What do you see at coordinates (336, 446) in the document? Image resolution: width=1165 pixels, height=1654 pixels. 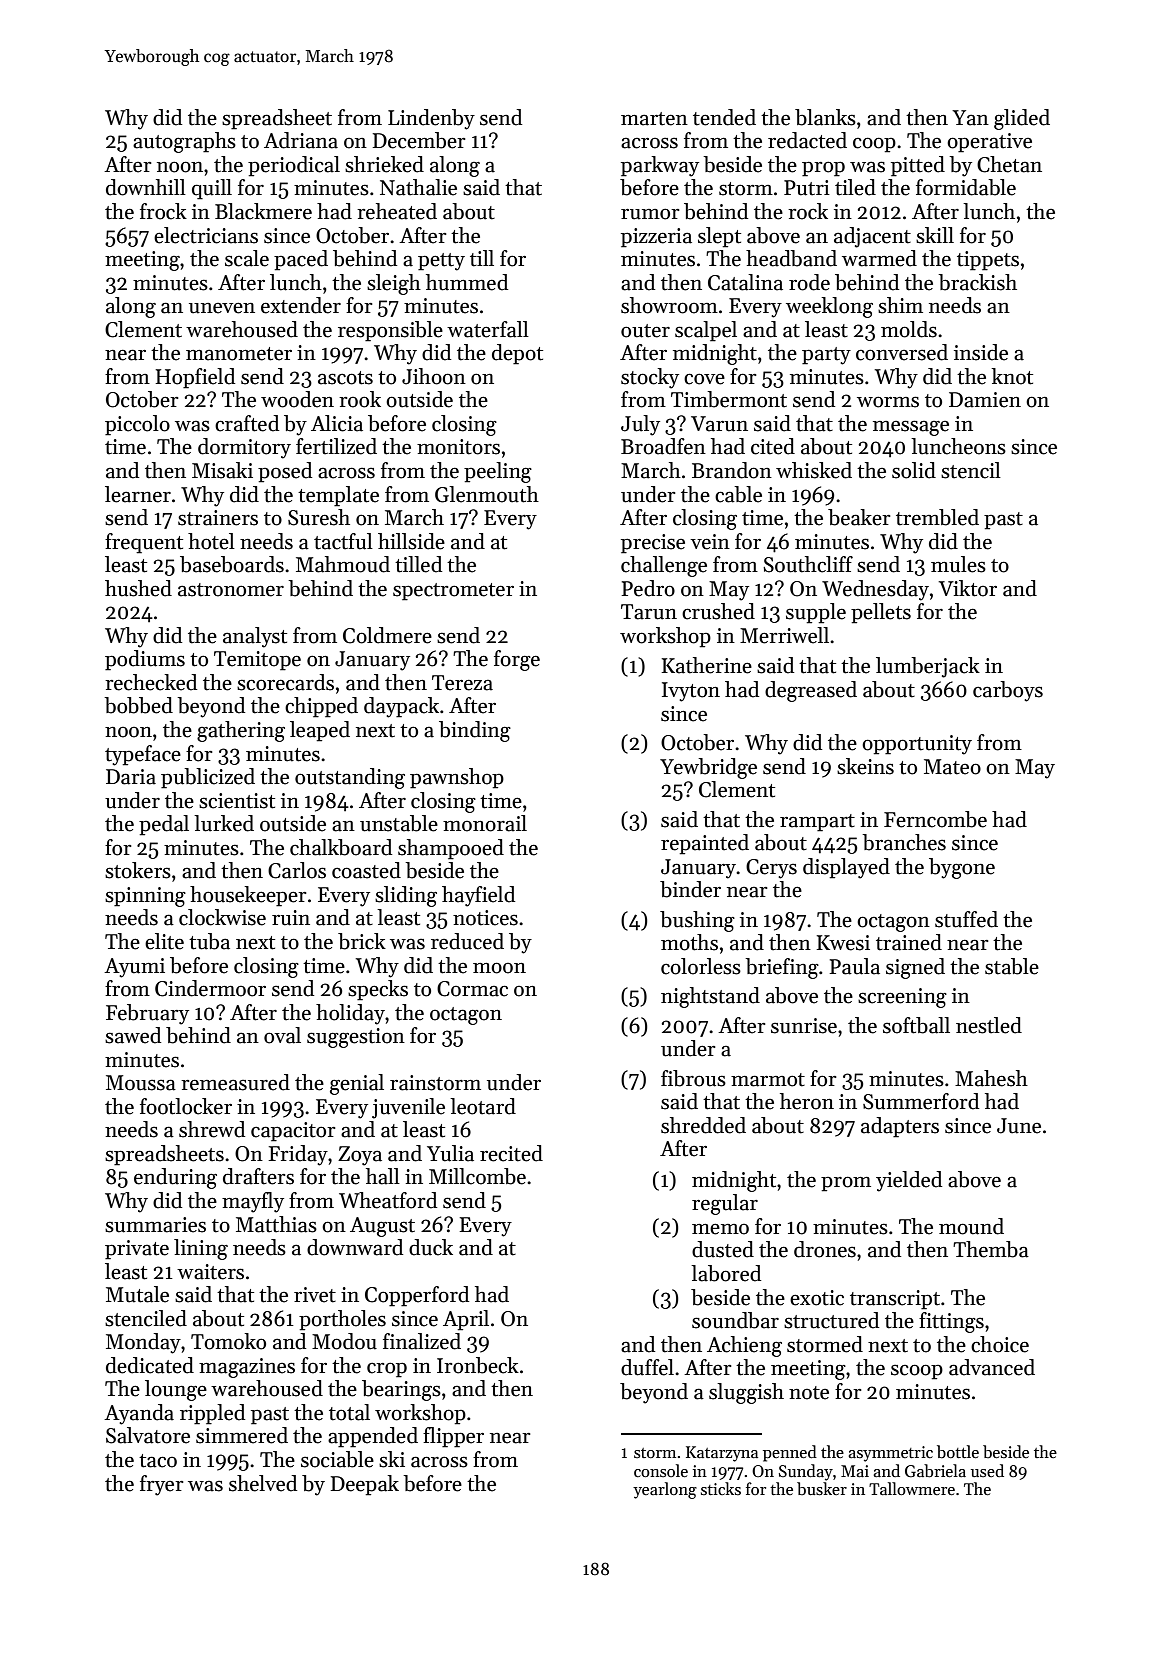 I see `fertilized` at bounding box center [336, 446].
